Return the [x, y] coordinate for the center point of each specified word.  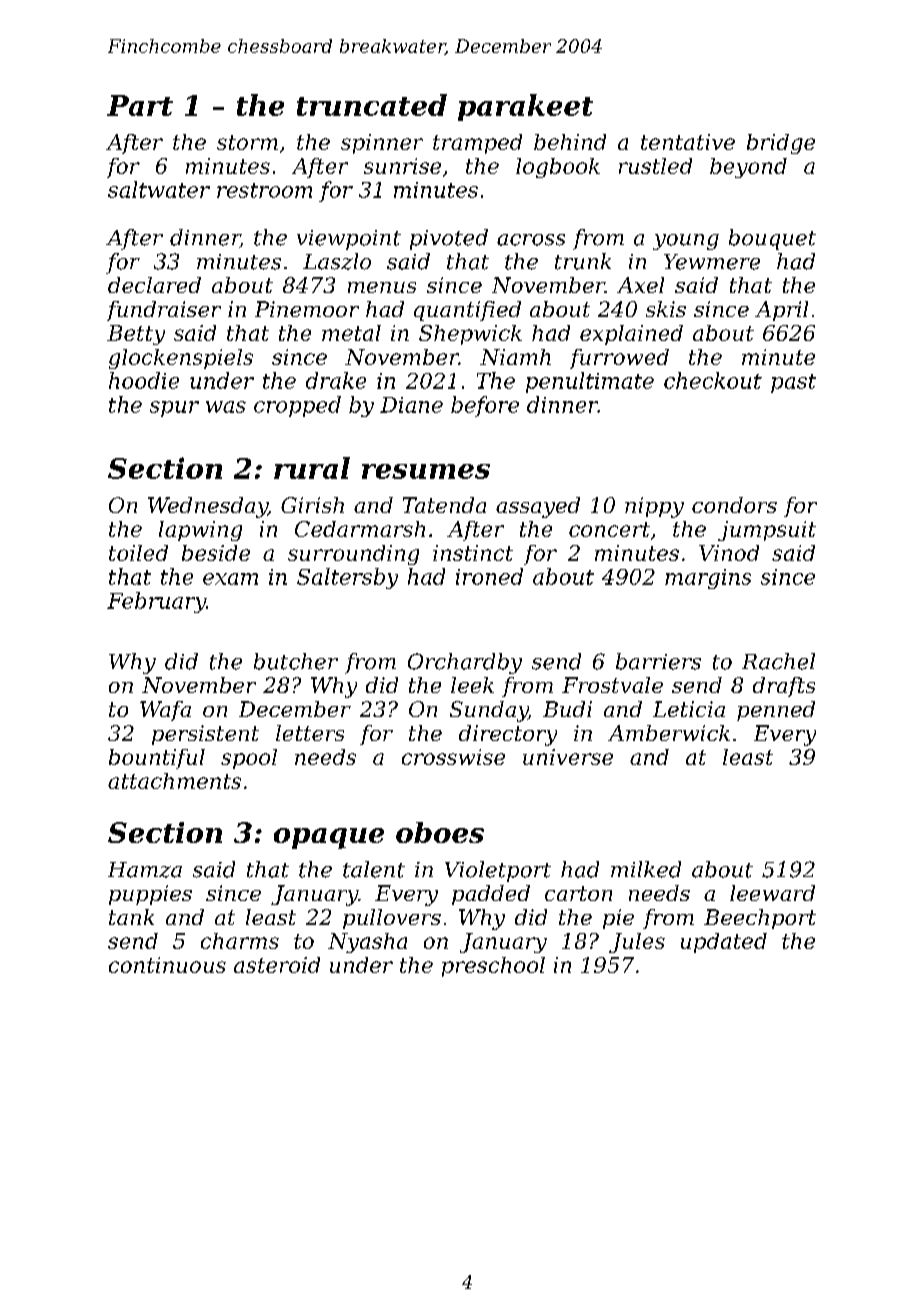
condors [734, 505]
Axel [640, 285]
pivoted [449, 239]
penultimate [590, 382]
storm [247, 142]
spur [174, 409]
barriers [658, 661]
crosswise [453, 757]
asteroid [277, 965]
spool [249, 759]
